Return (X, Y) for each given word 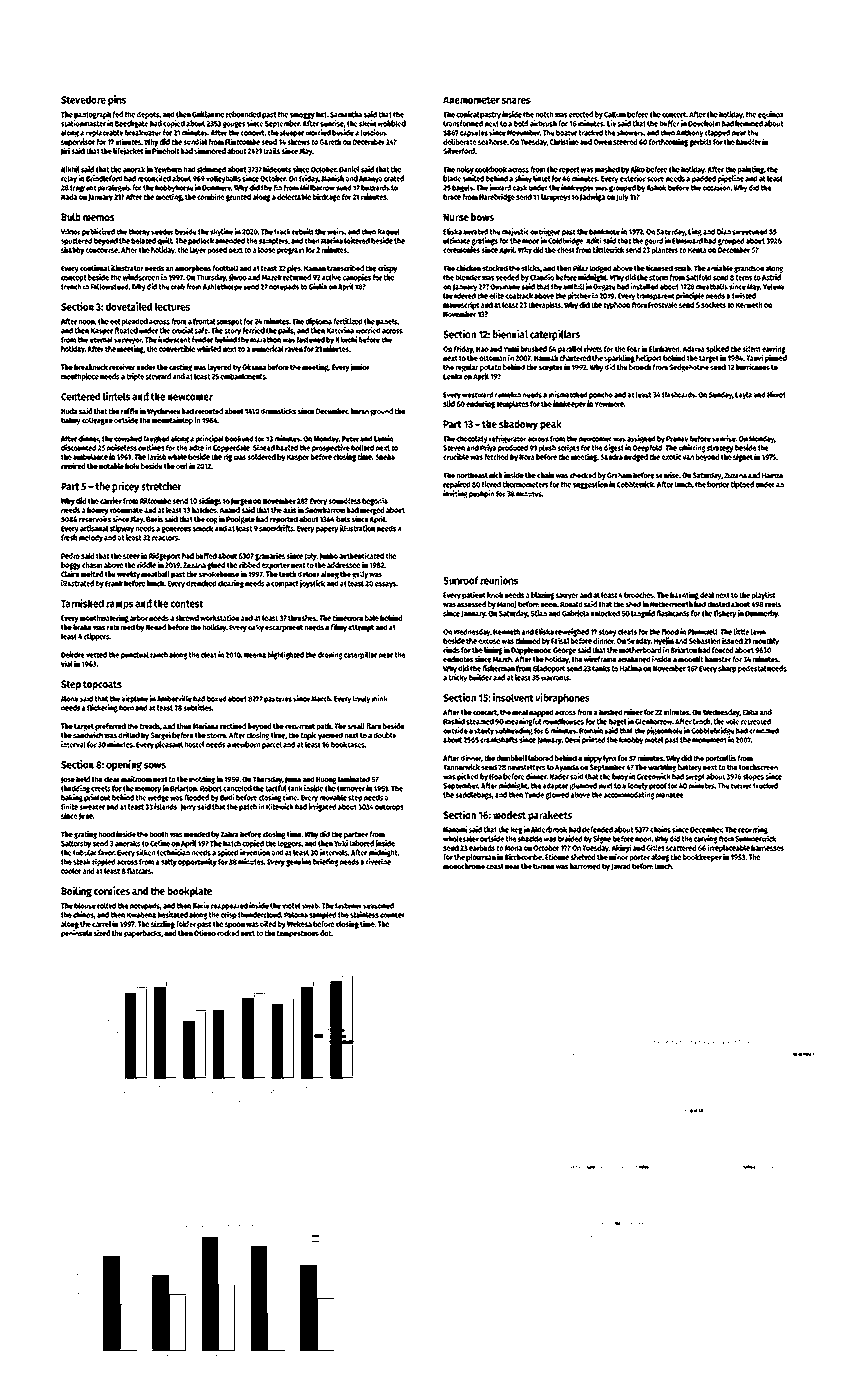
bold (521, 123)
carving (705, 839)
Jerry (188, 808)
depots (148, 115)
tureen (543, 867)
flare (373, 726)
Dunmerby (761, 614)
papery (327, 530)
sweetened (749, 232)
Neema (255, 655)
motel (654, 740)
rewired (73, 466)
